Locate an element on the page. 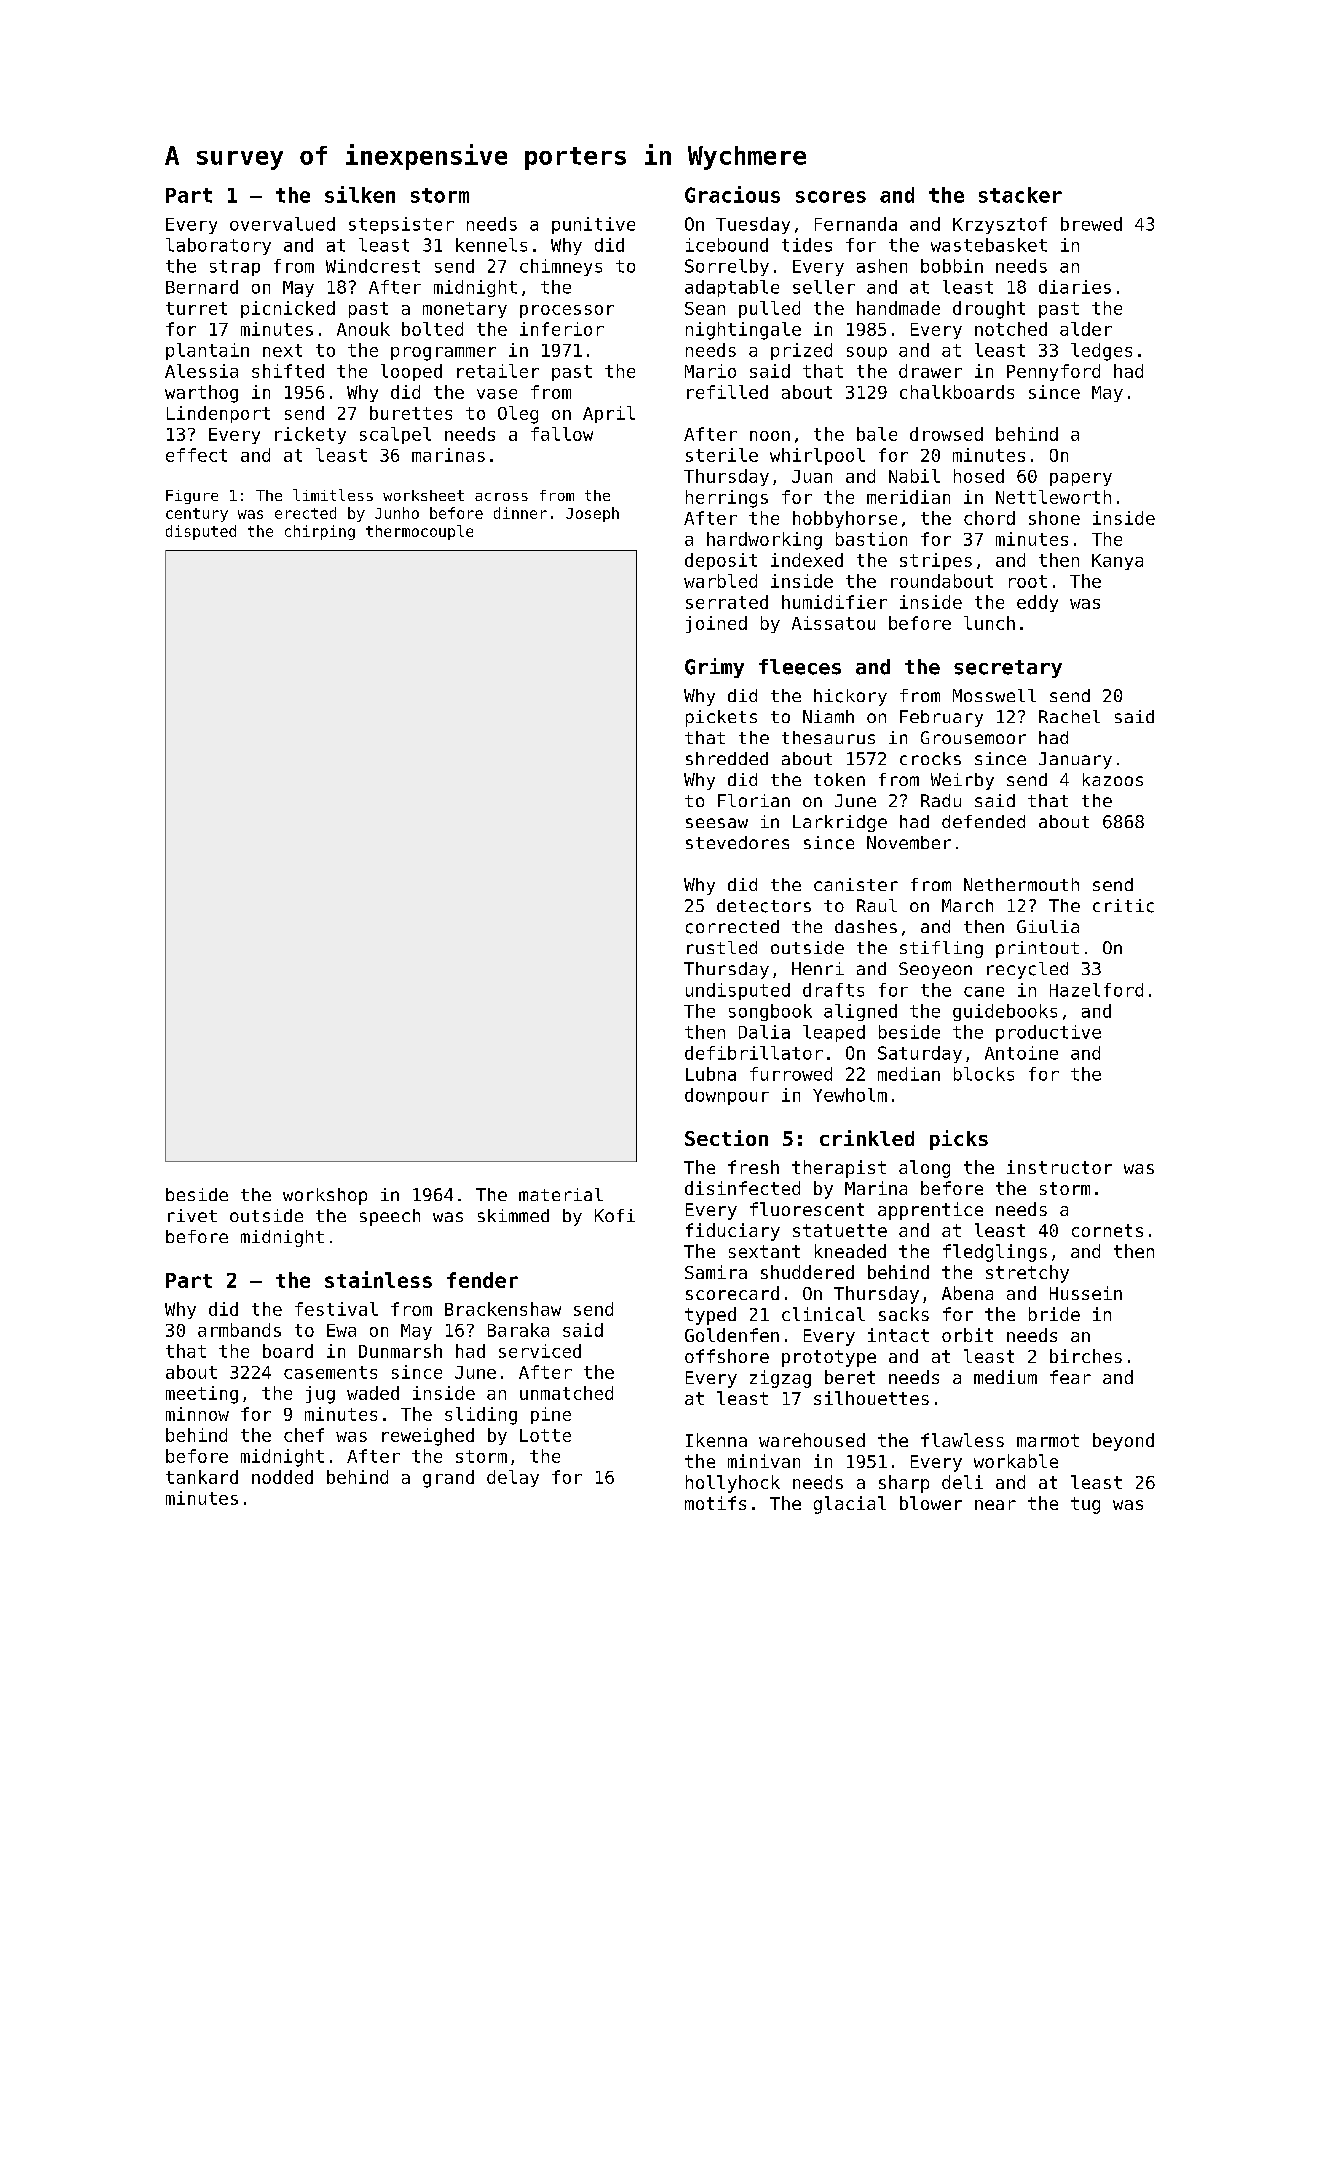 This page has width=1321, height=2175. prized is located at coordinates (801, 351).
